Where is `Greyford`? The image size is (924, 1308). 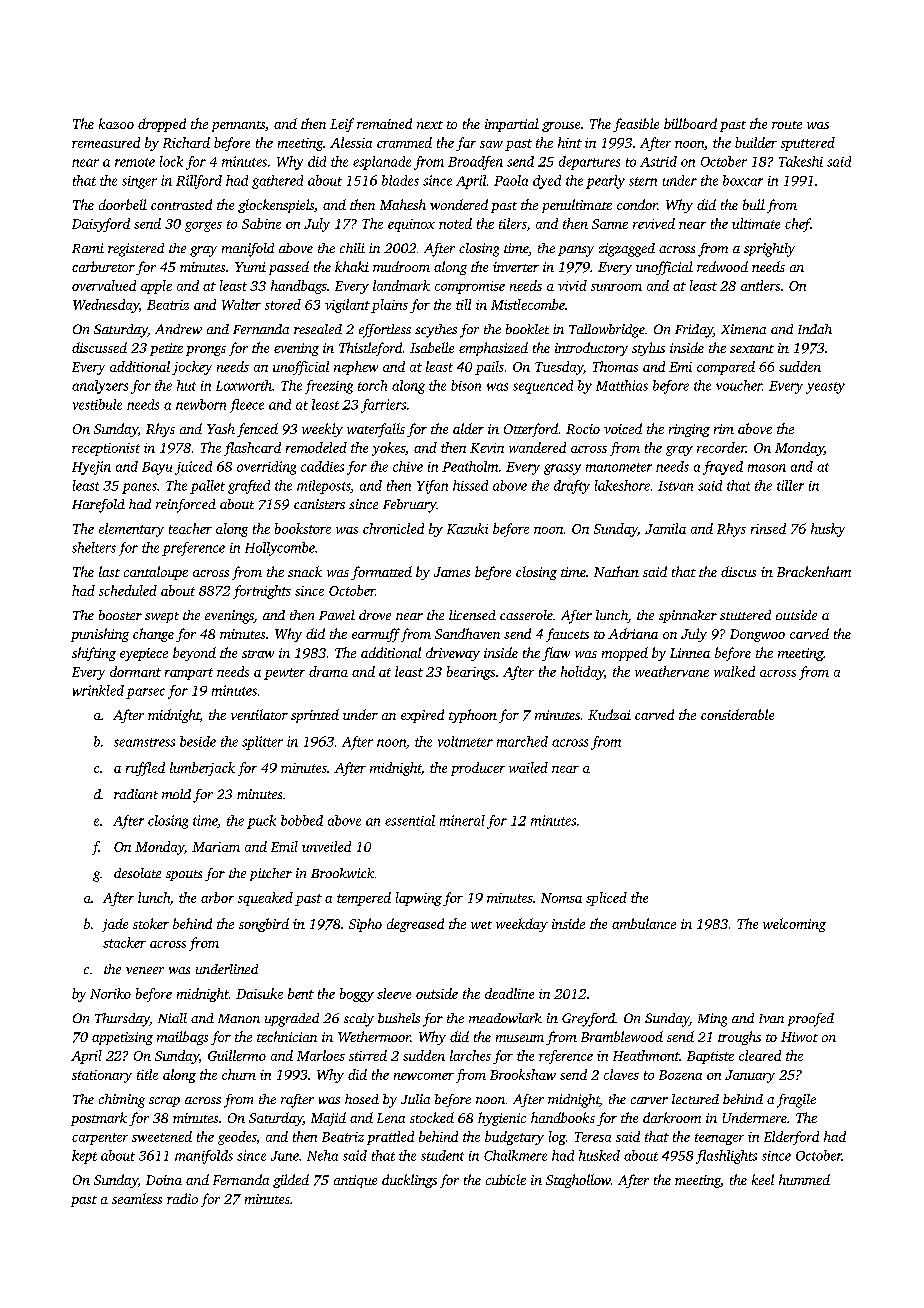 Greyford is located at coordinates (588, 1020).
